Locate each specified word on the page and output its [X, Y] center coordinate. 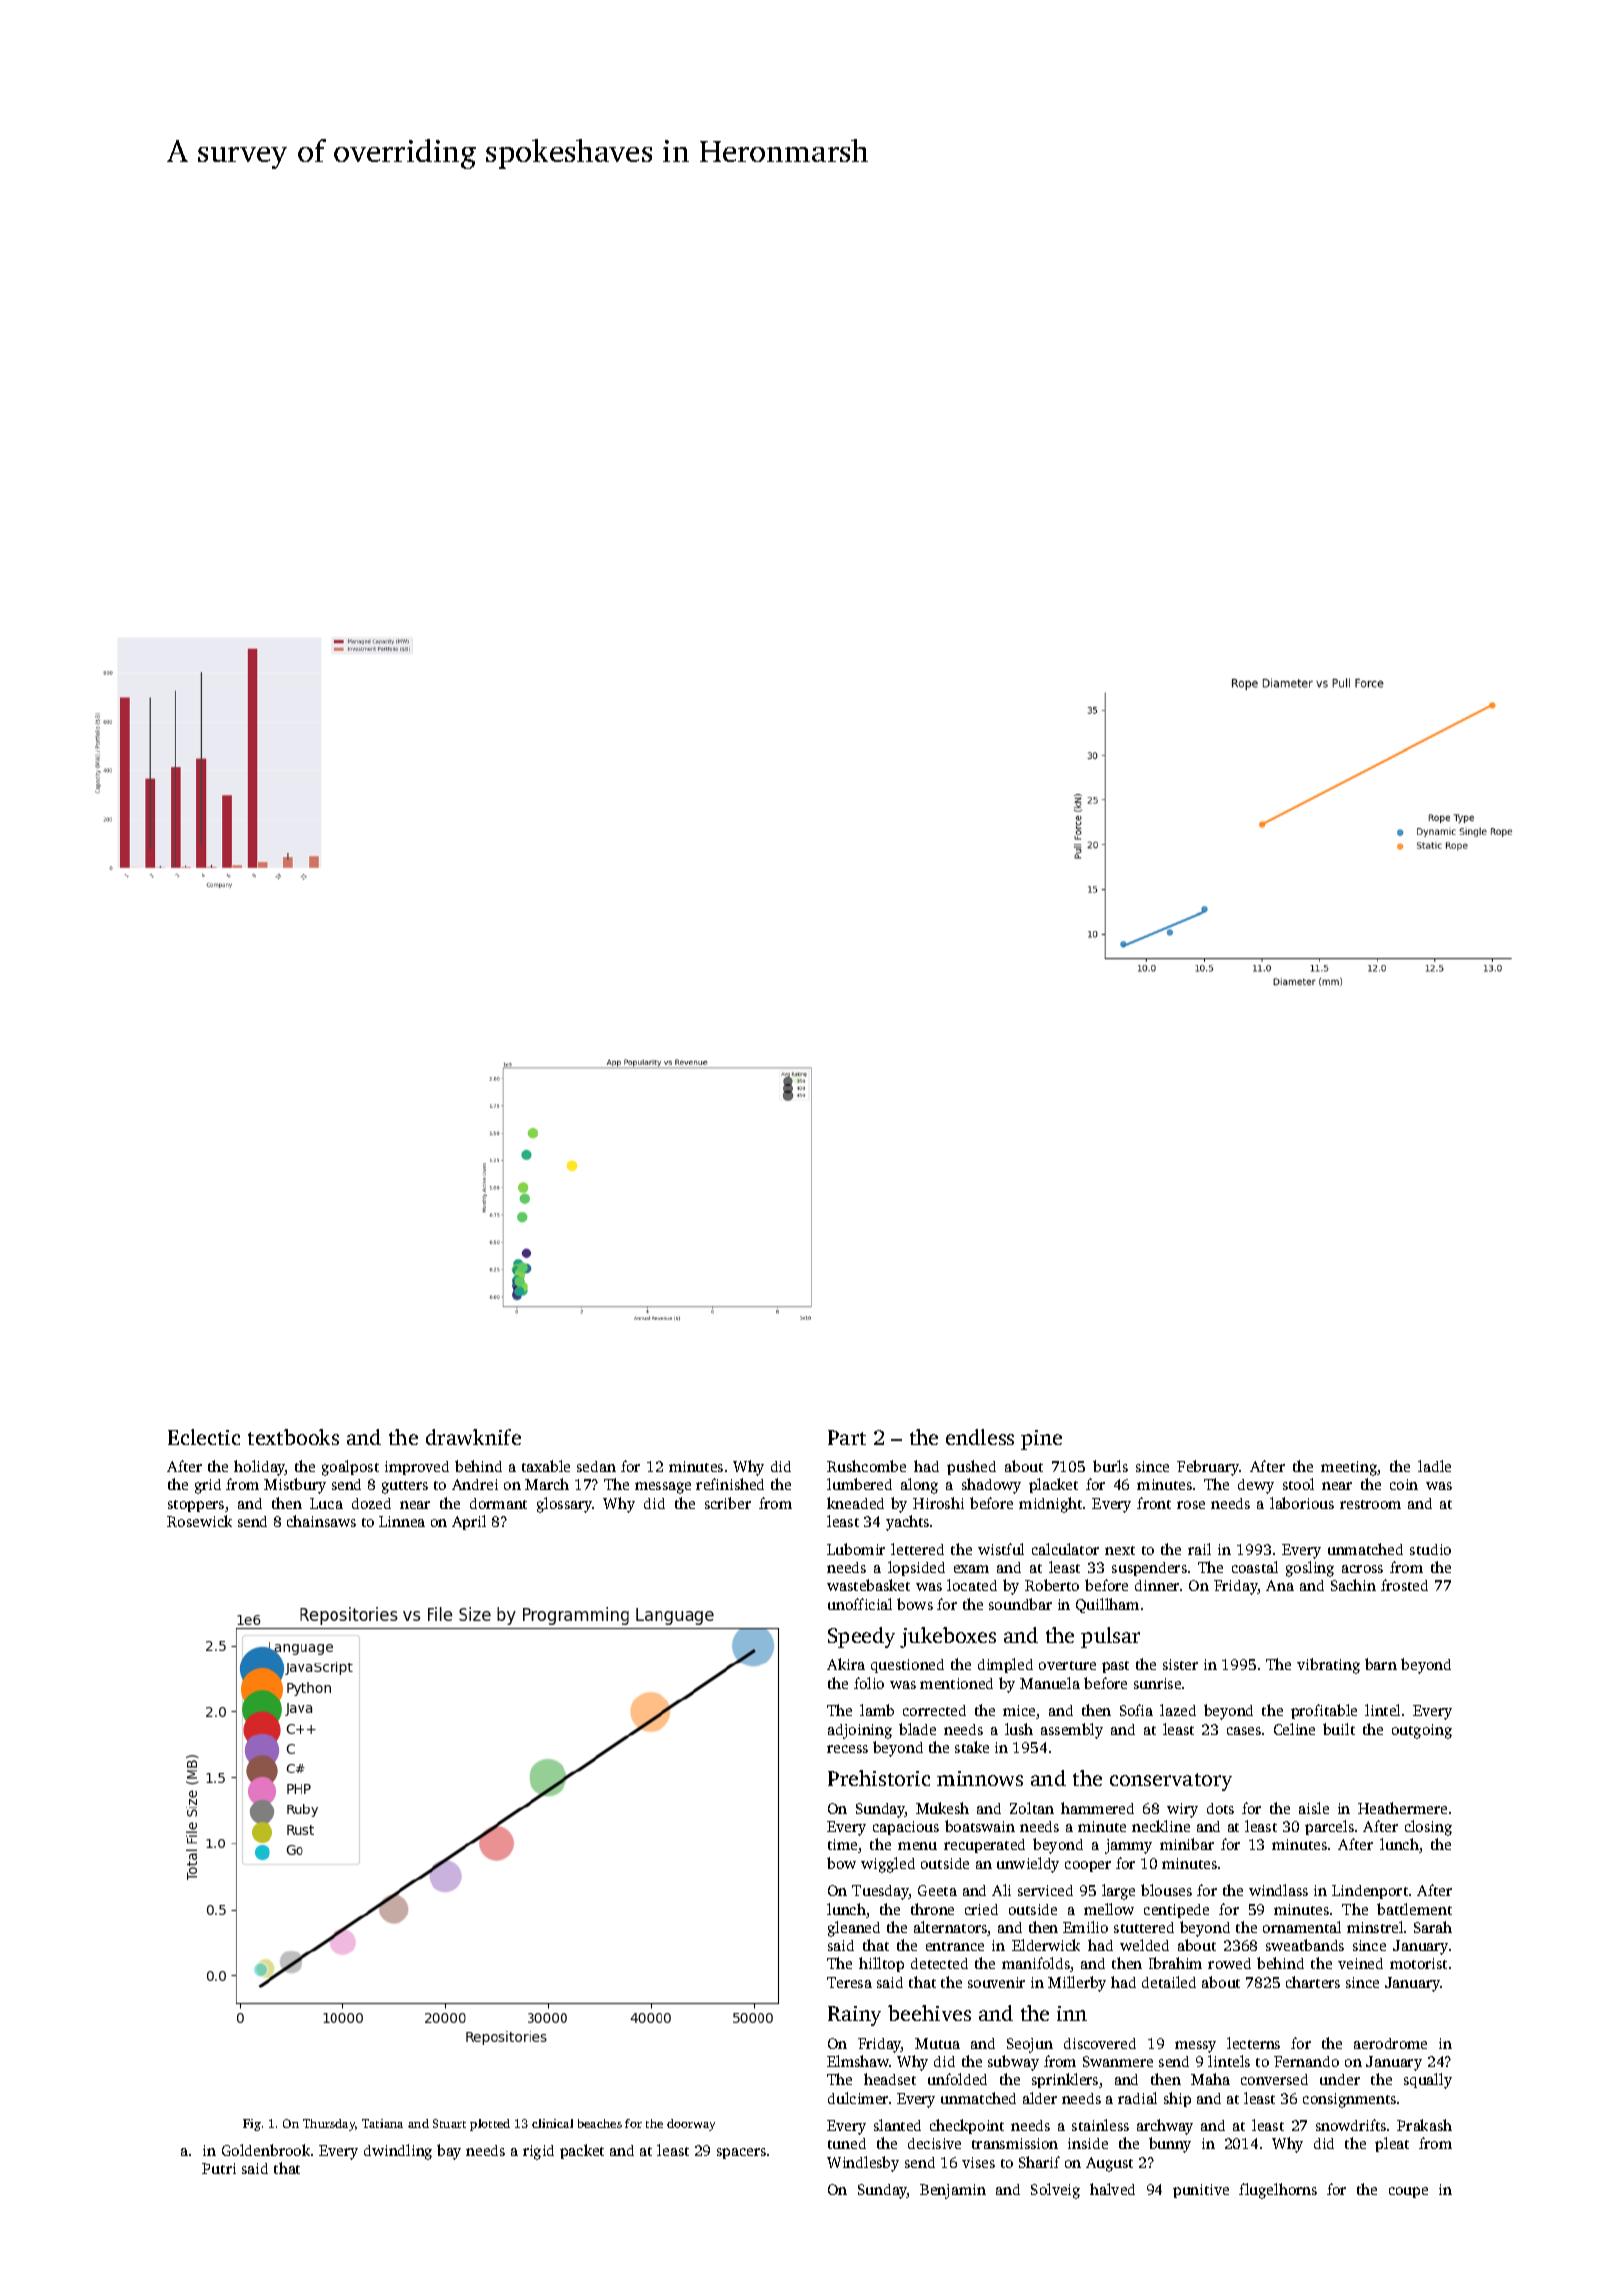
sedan [596, 1466]
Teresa [849, 1982]
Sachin [1353, 1585]
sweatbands [1305, 1945]
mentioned [956, 1683]
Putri [219, 2168]
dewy [1256, 1486]
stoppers [196, 1506]
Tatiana [382, 2123]
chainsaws [321, 1521]
